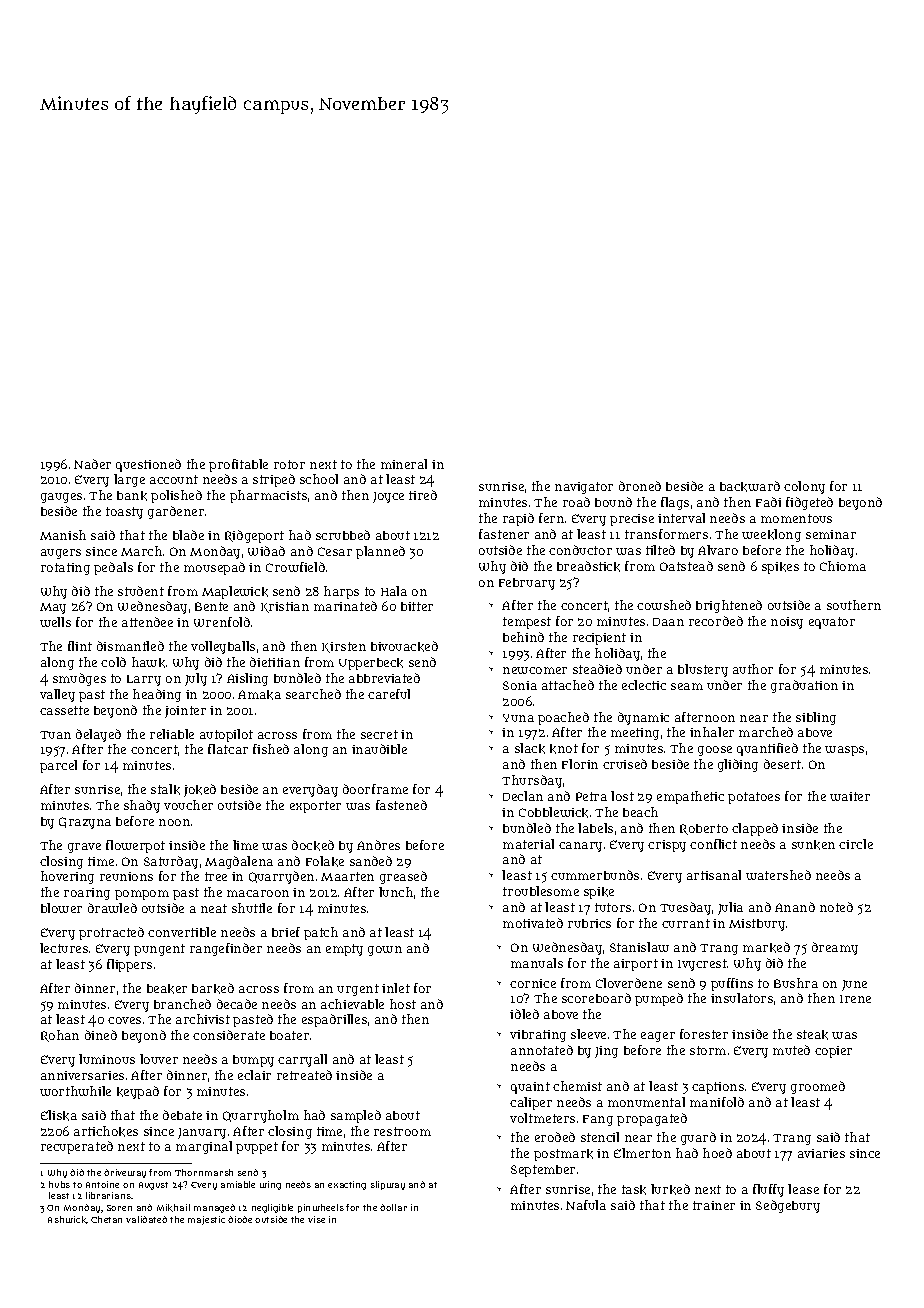 Image resolution: width=924 pixels, height=1308 pixels. Describe the element at coordinates (206, 1220) in the screenshot. I see `majestic` at that location.
